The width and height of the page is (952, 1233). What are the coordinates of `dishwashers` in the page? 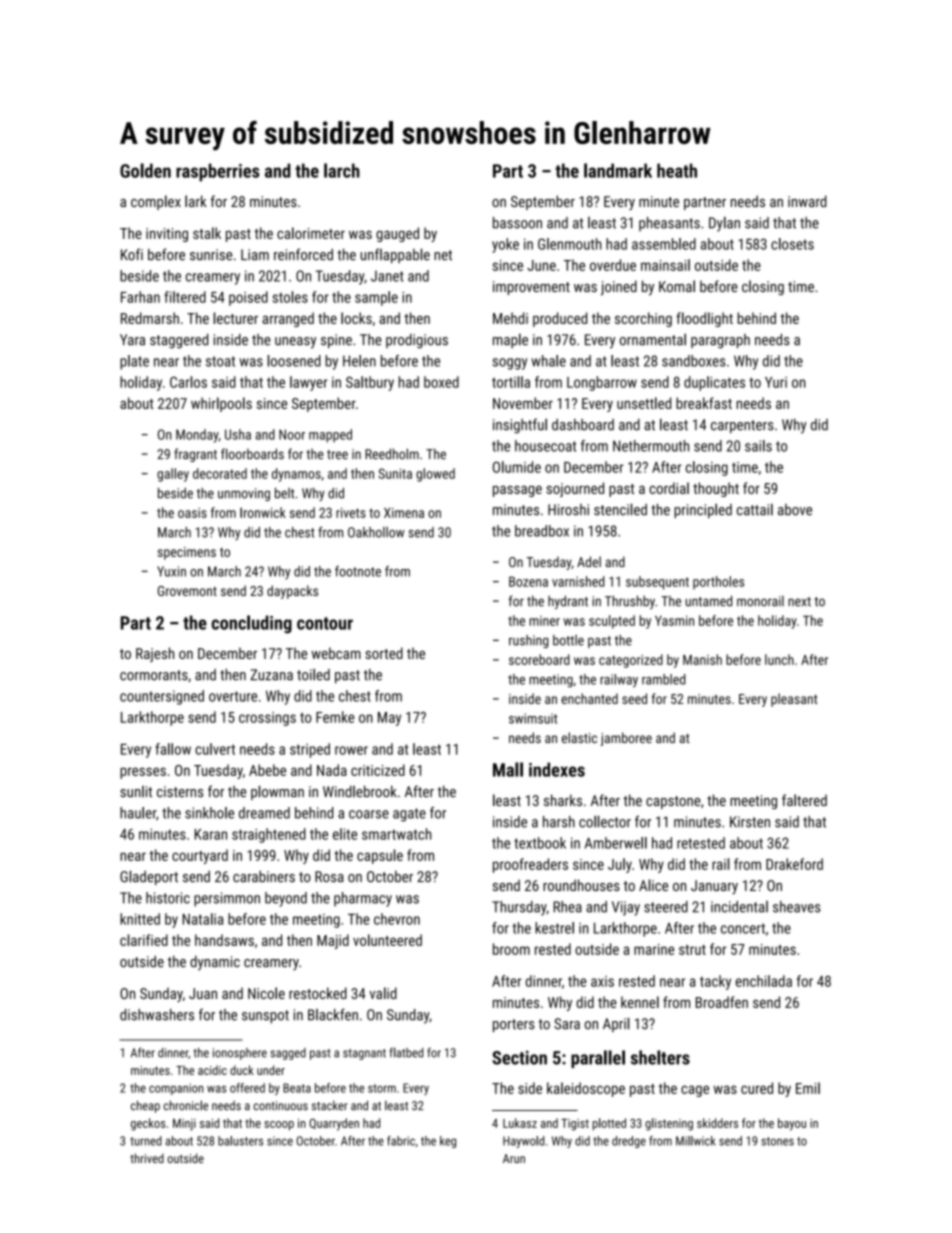 It's located at (157, 1015).
